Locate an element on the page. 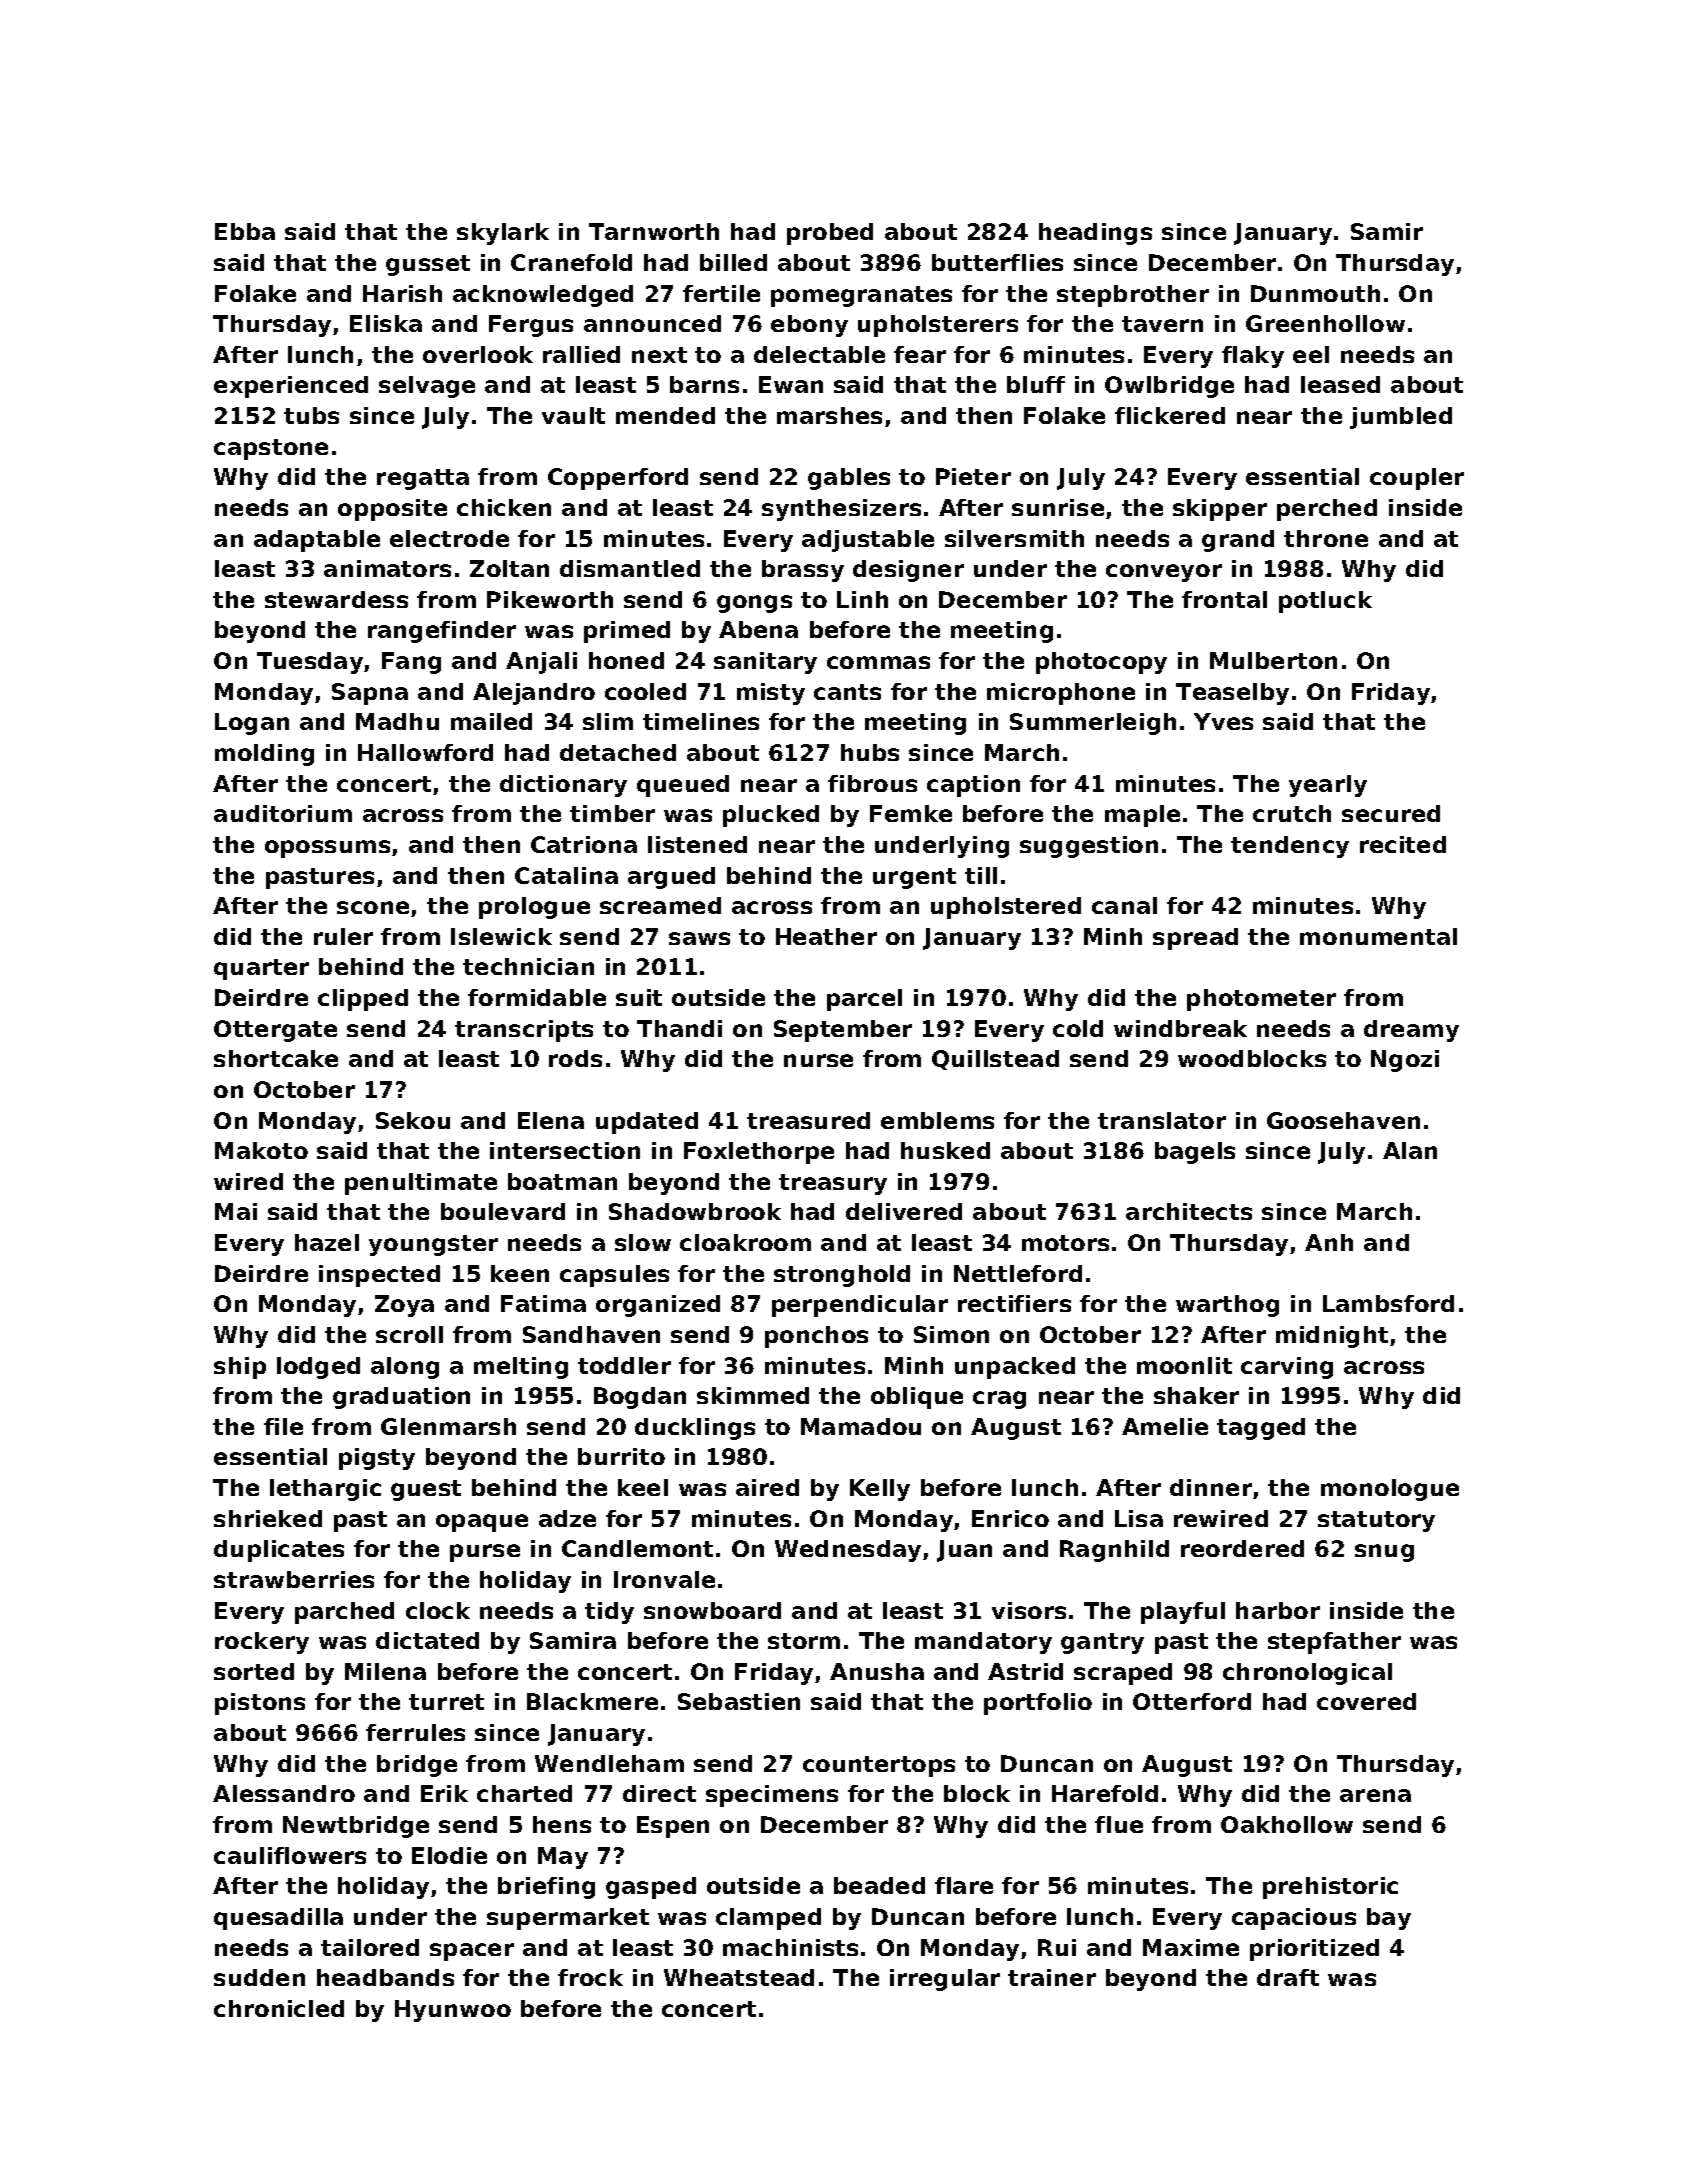 This document has width=1683, height=2178. auditorium is located at coordinates (283, 813).
